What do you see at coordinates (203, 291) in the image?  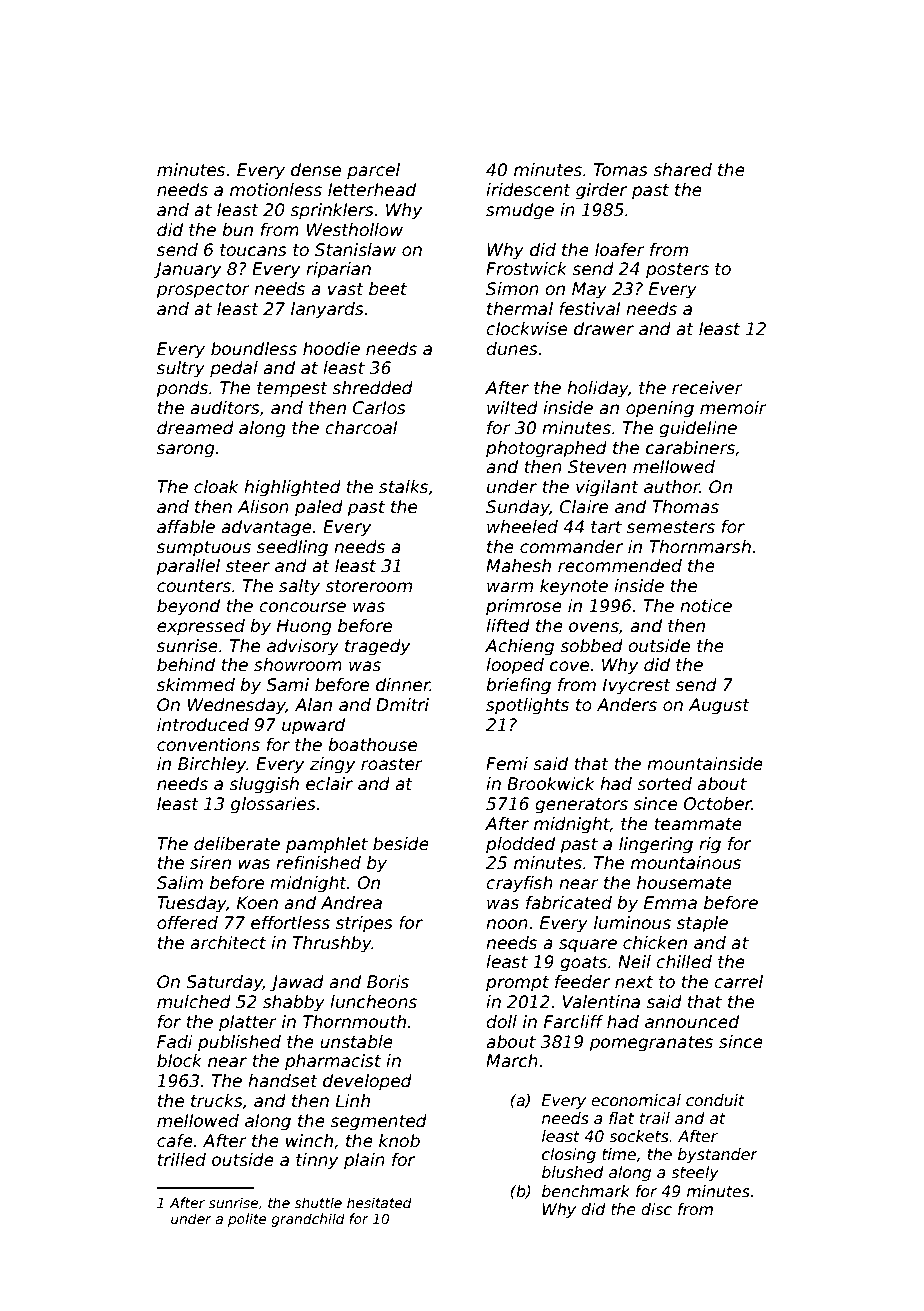 I see `prospector` at bounding box center [203, 291].
